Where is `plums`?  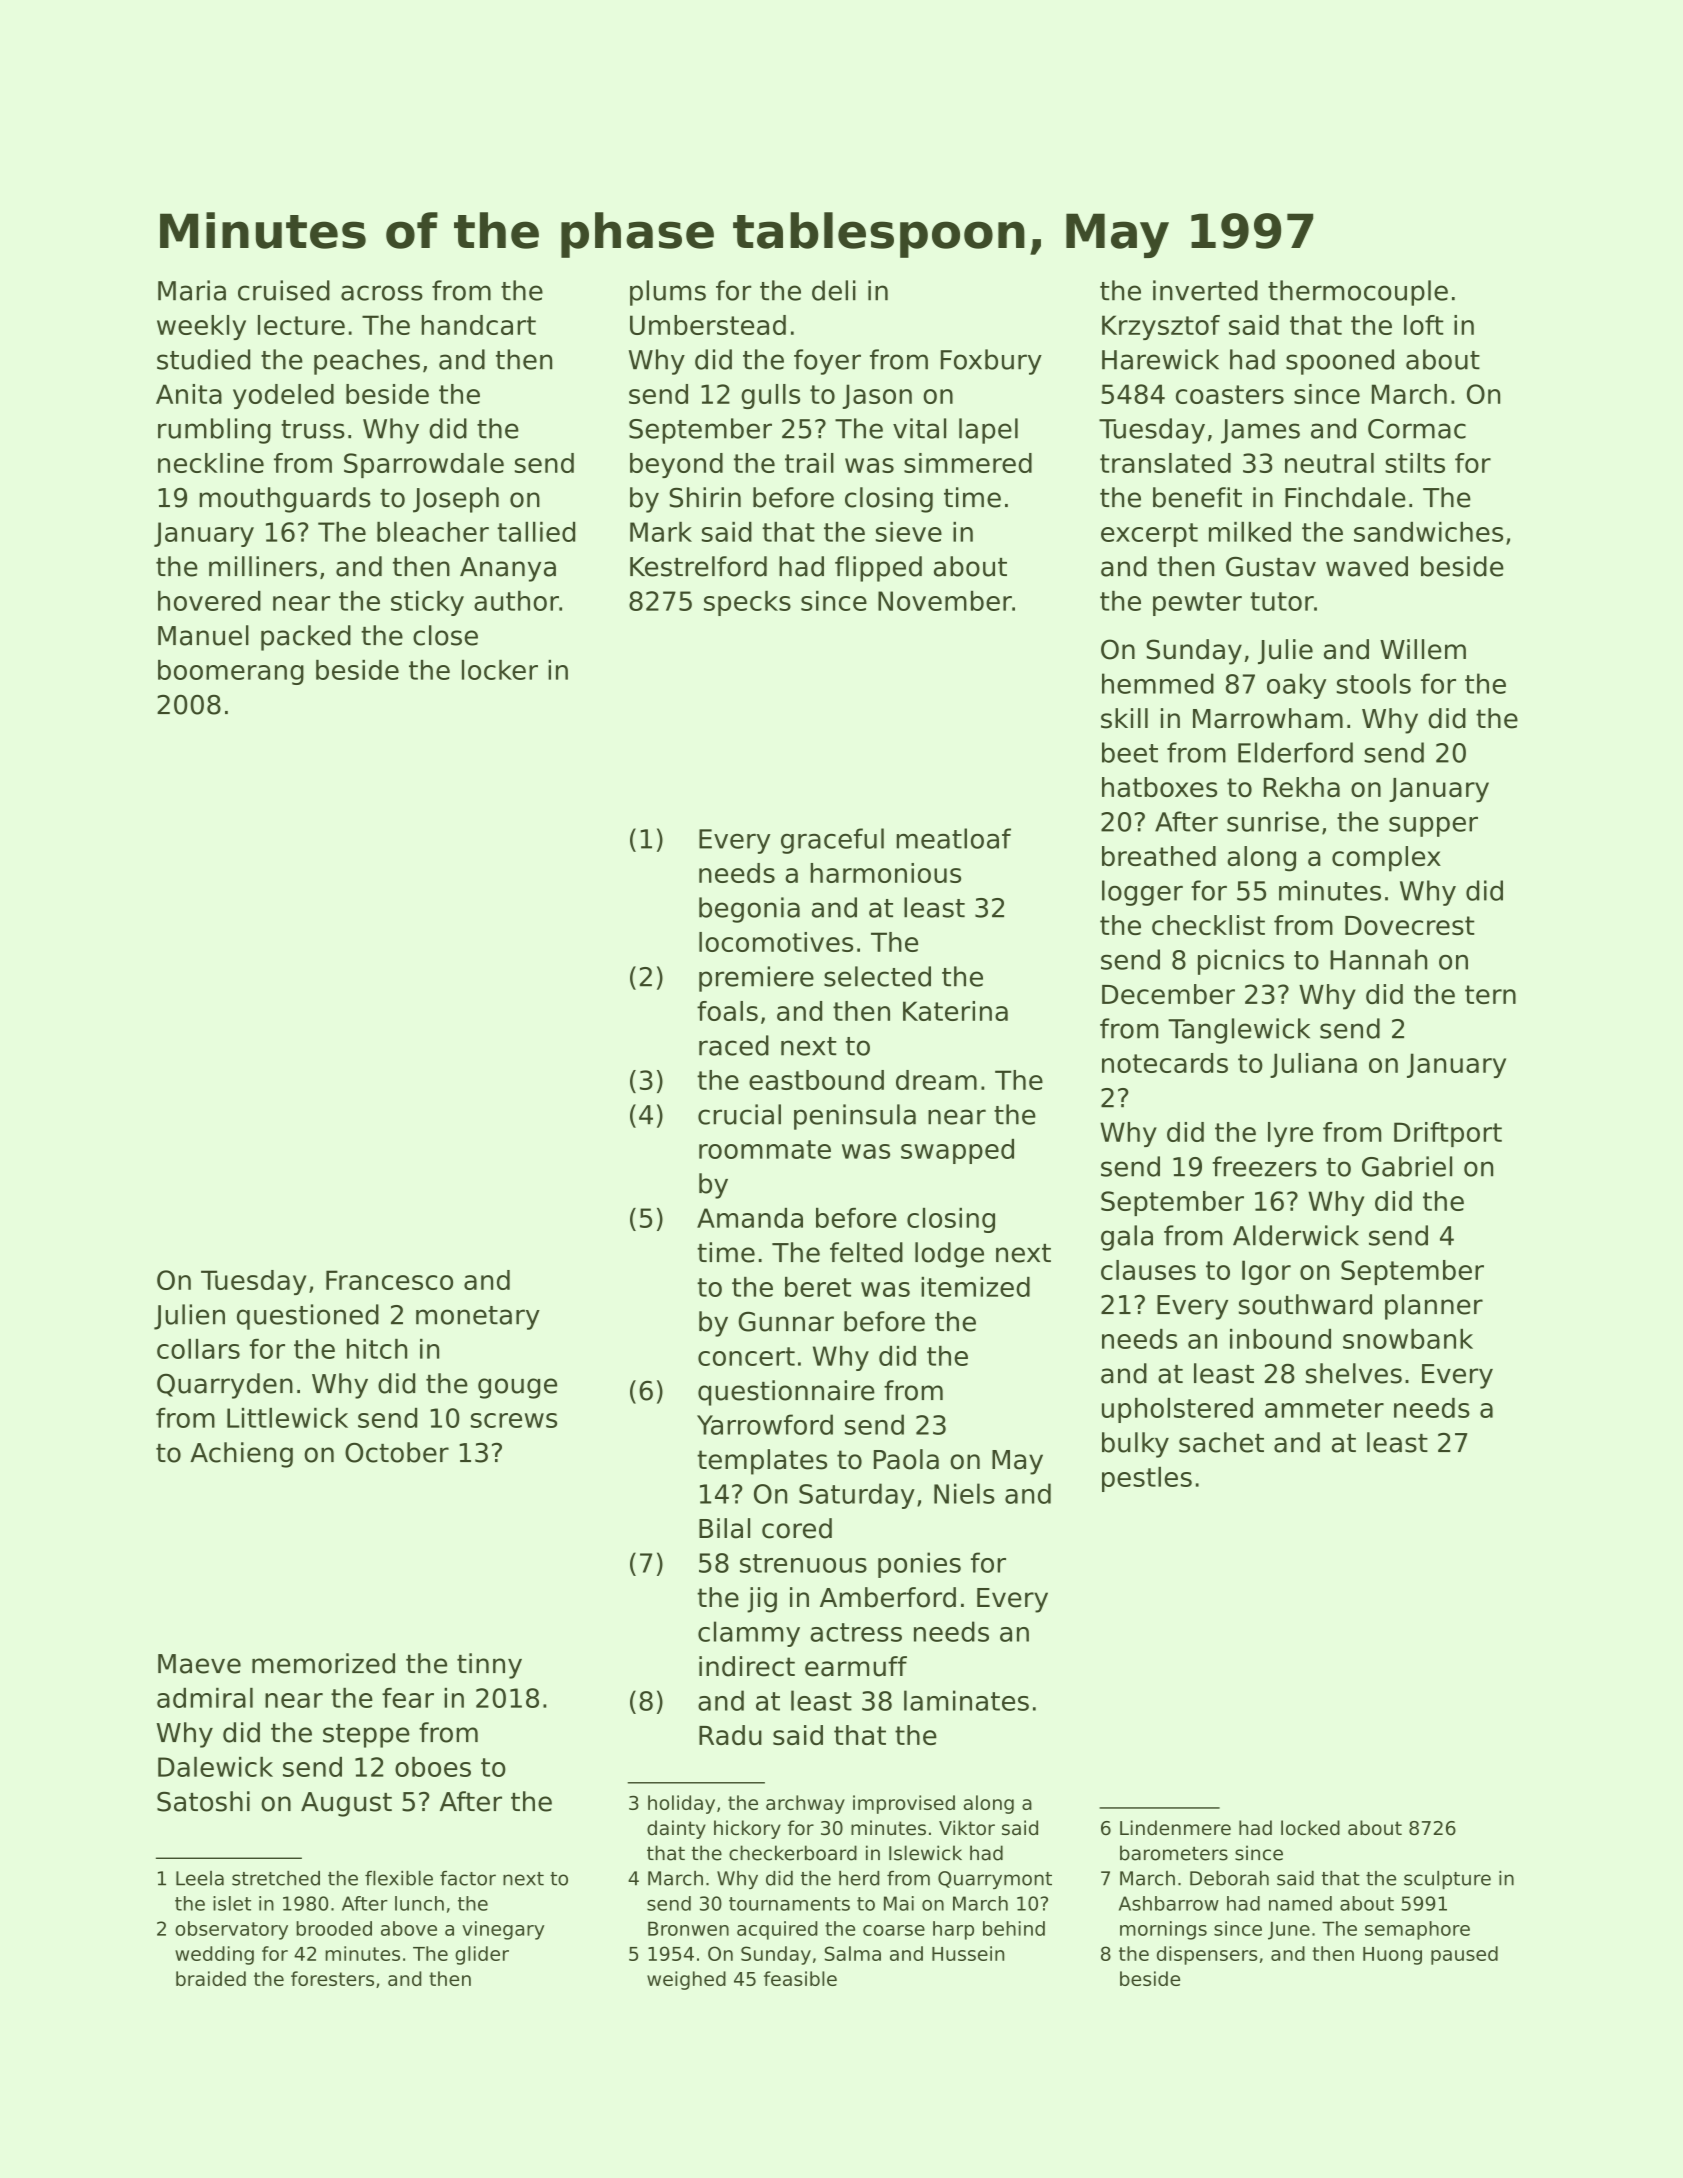
plums is located at coordinates (668, 293).
